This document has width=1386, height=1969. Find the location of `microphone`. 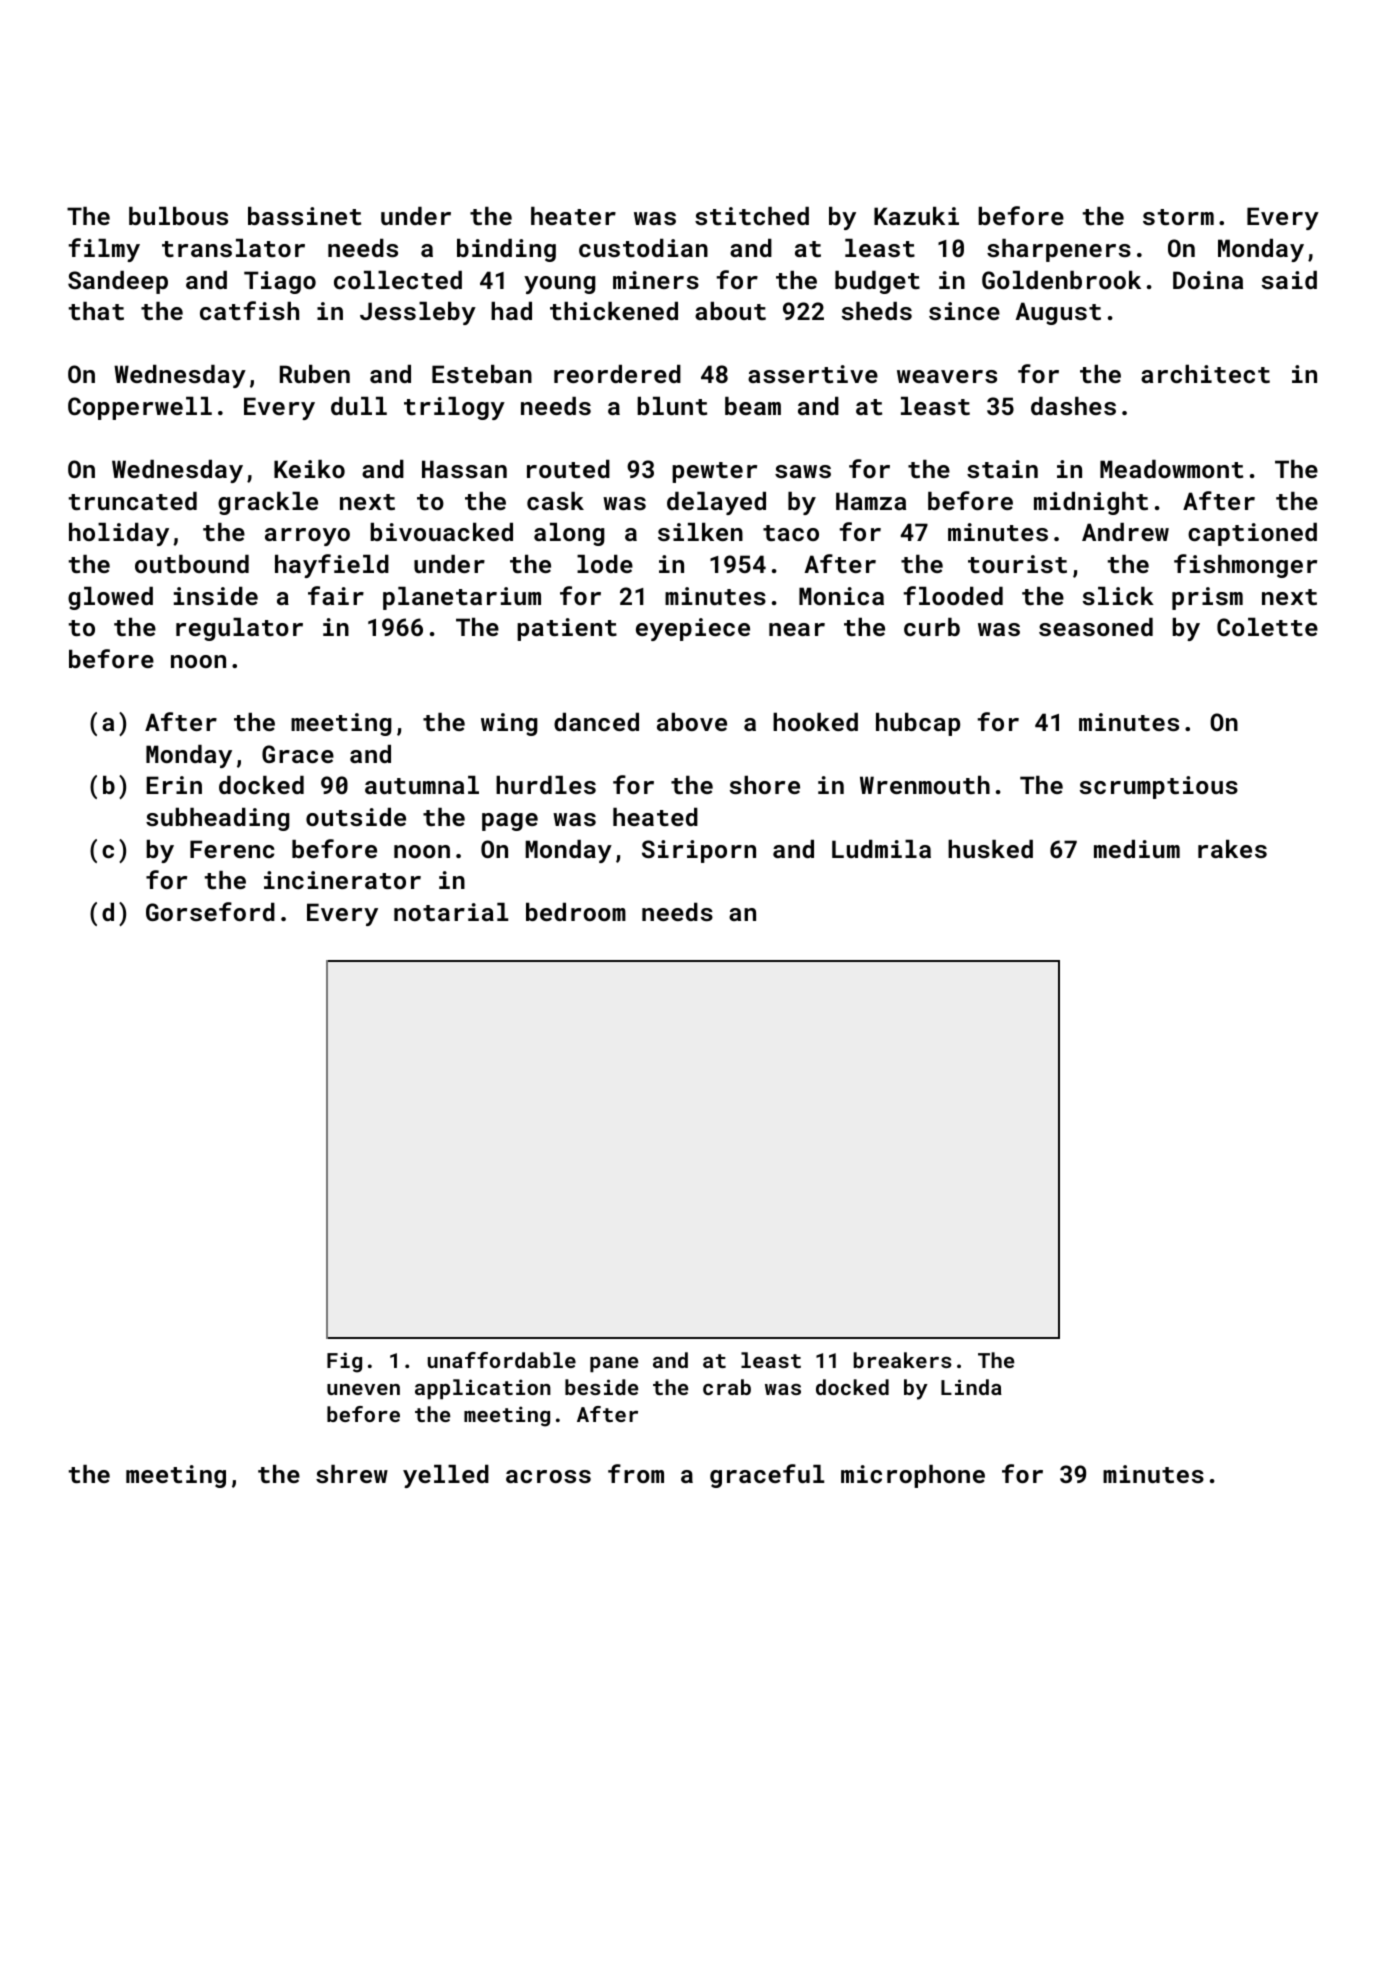

microphone is located at coordinates (913, 1476).
